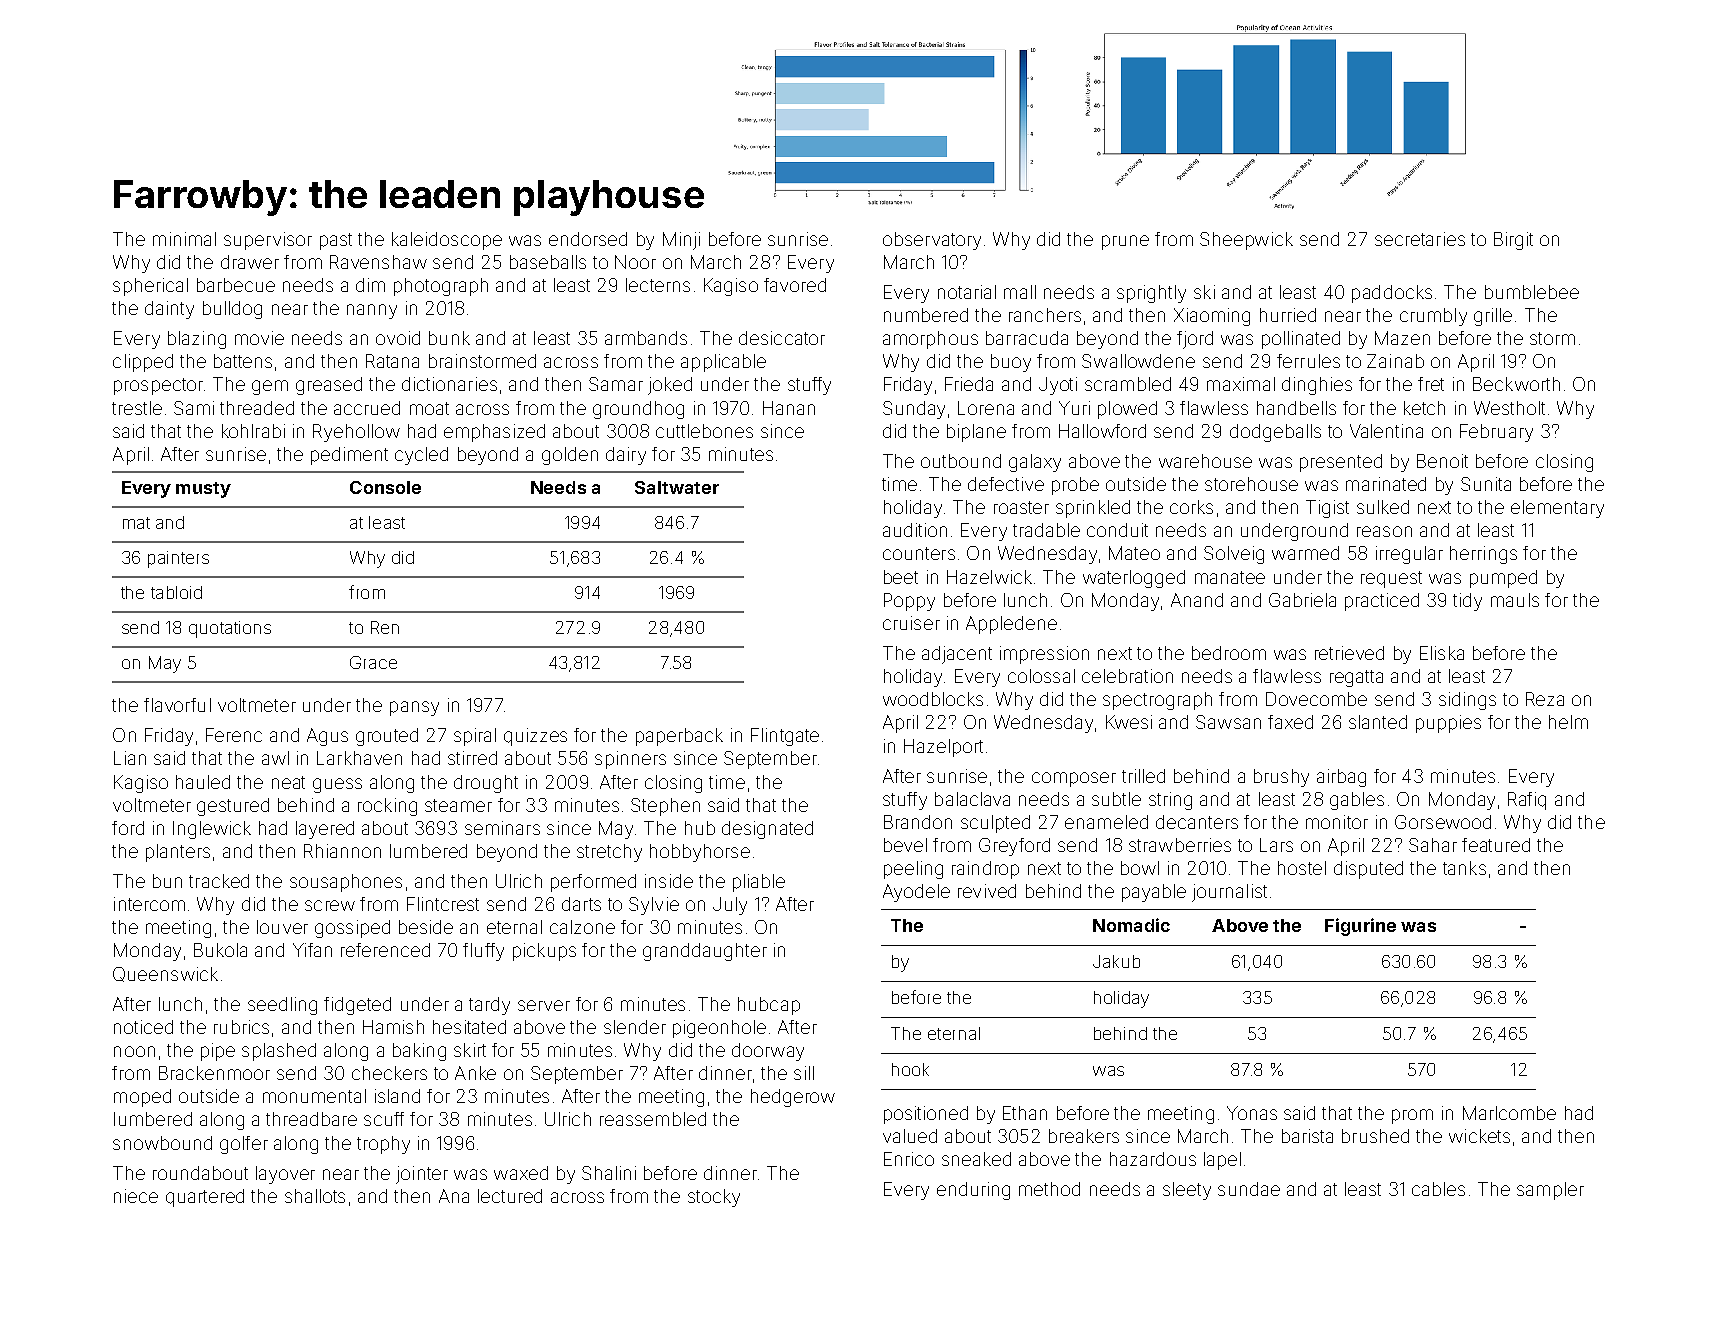 The width and height of the page is (1718, 1327). I want to click on moped, so click(142, 1098).
